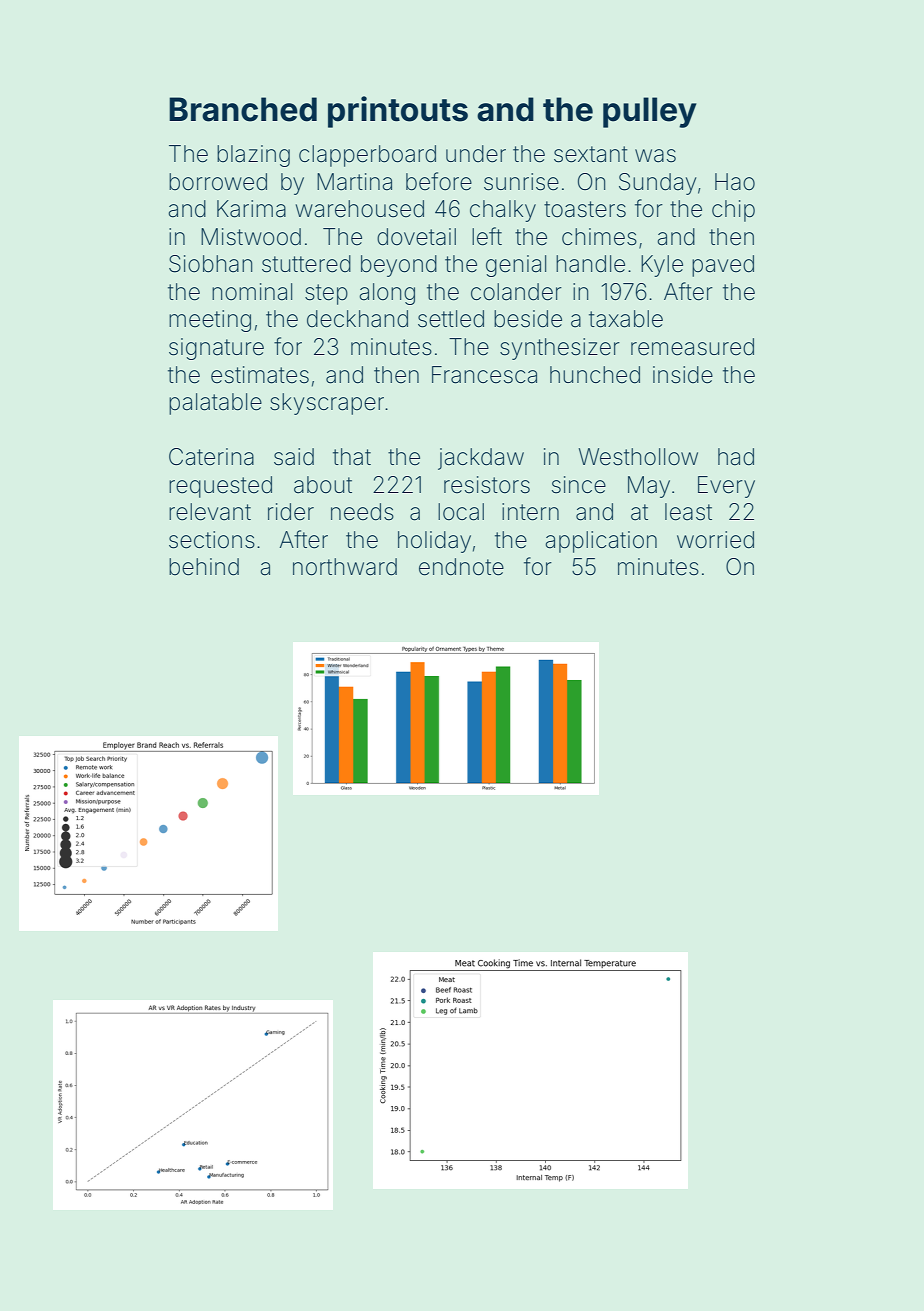 The width and height of the screenshot is (924, 1311). I want to click on worried, so click(715, 540).
